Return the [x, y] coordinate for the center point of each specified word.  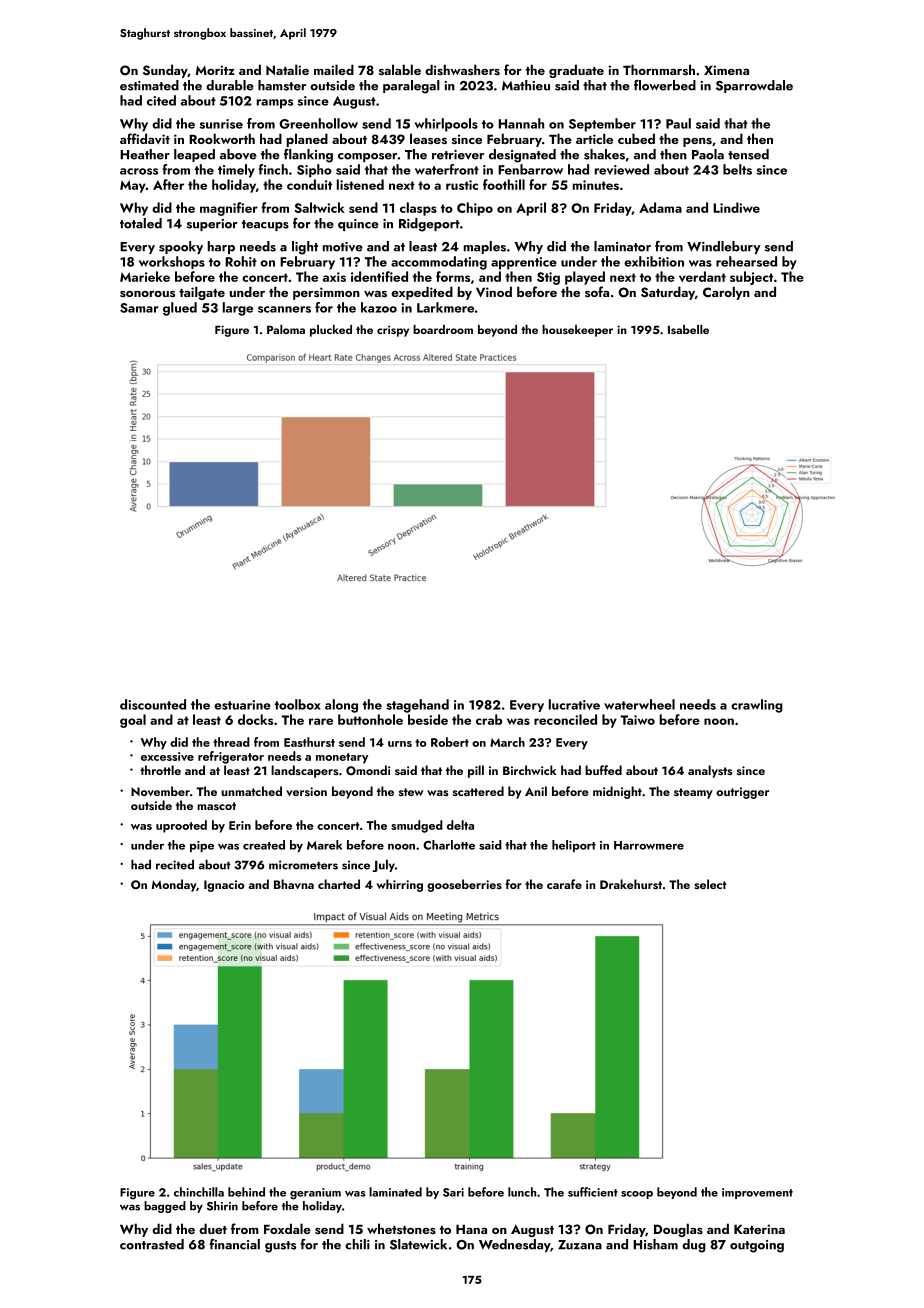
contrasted [152, 1244]
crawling [757, 706]
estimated [149, 85]
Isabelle [688, 329]
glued [180, 309]
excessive [167, 756]
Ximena [726, 70]
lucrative [574, 704]
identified [379, 276]
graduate [576, 71]
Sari [453, 1192]
